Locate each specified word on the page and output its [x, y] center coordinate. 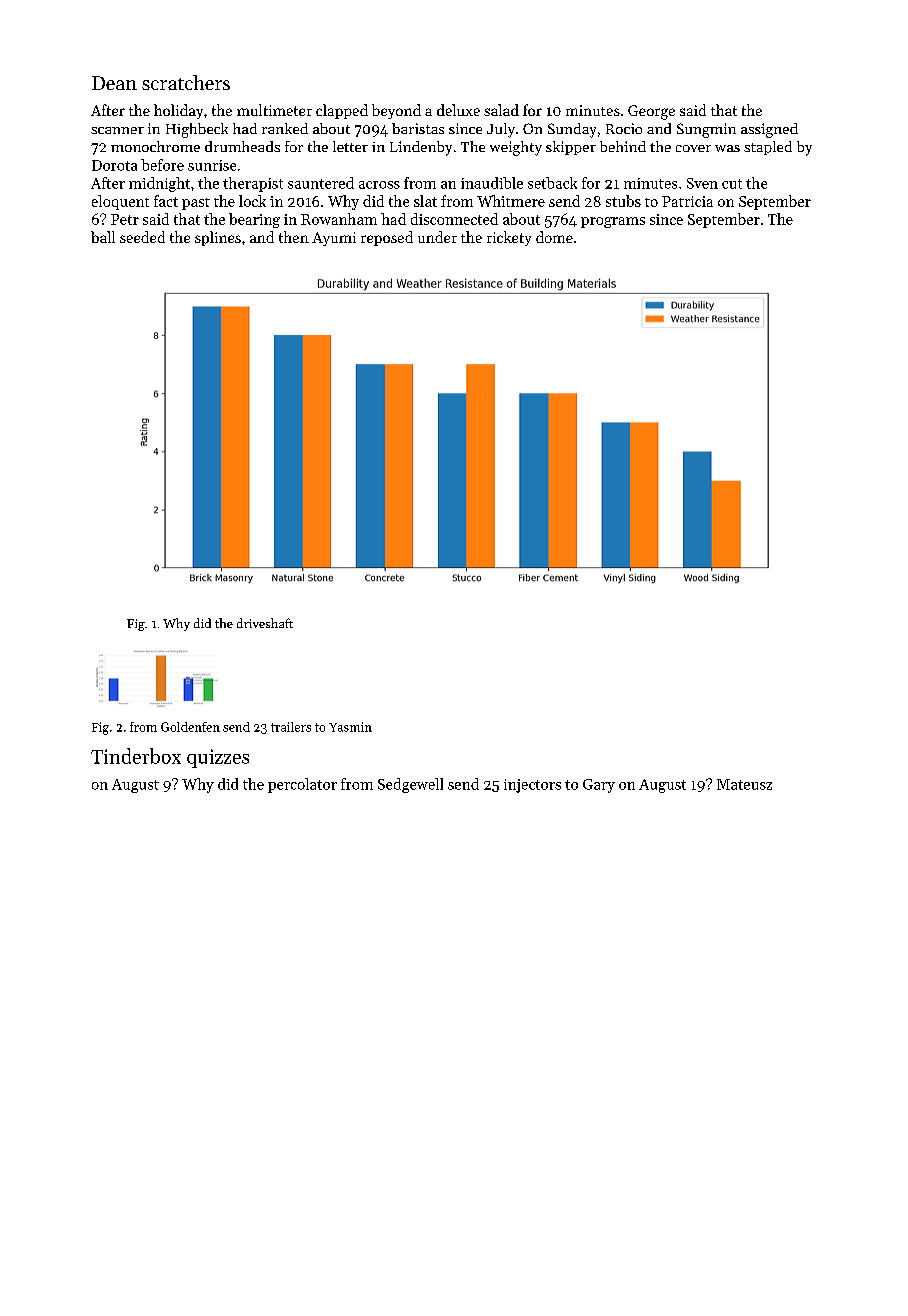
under [437, 237]
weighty [516, 148]
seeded [142, 237]
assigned [769, 130]
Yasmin [350, 727]
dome [554, 237]
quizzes [218, 758]
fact [166, 201]
